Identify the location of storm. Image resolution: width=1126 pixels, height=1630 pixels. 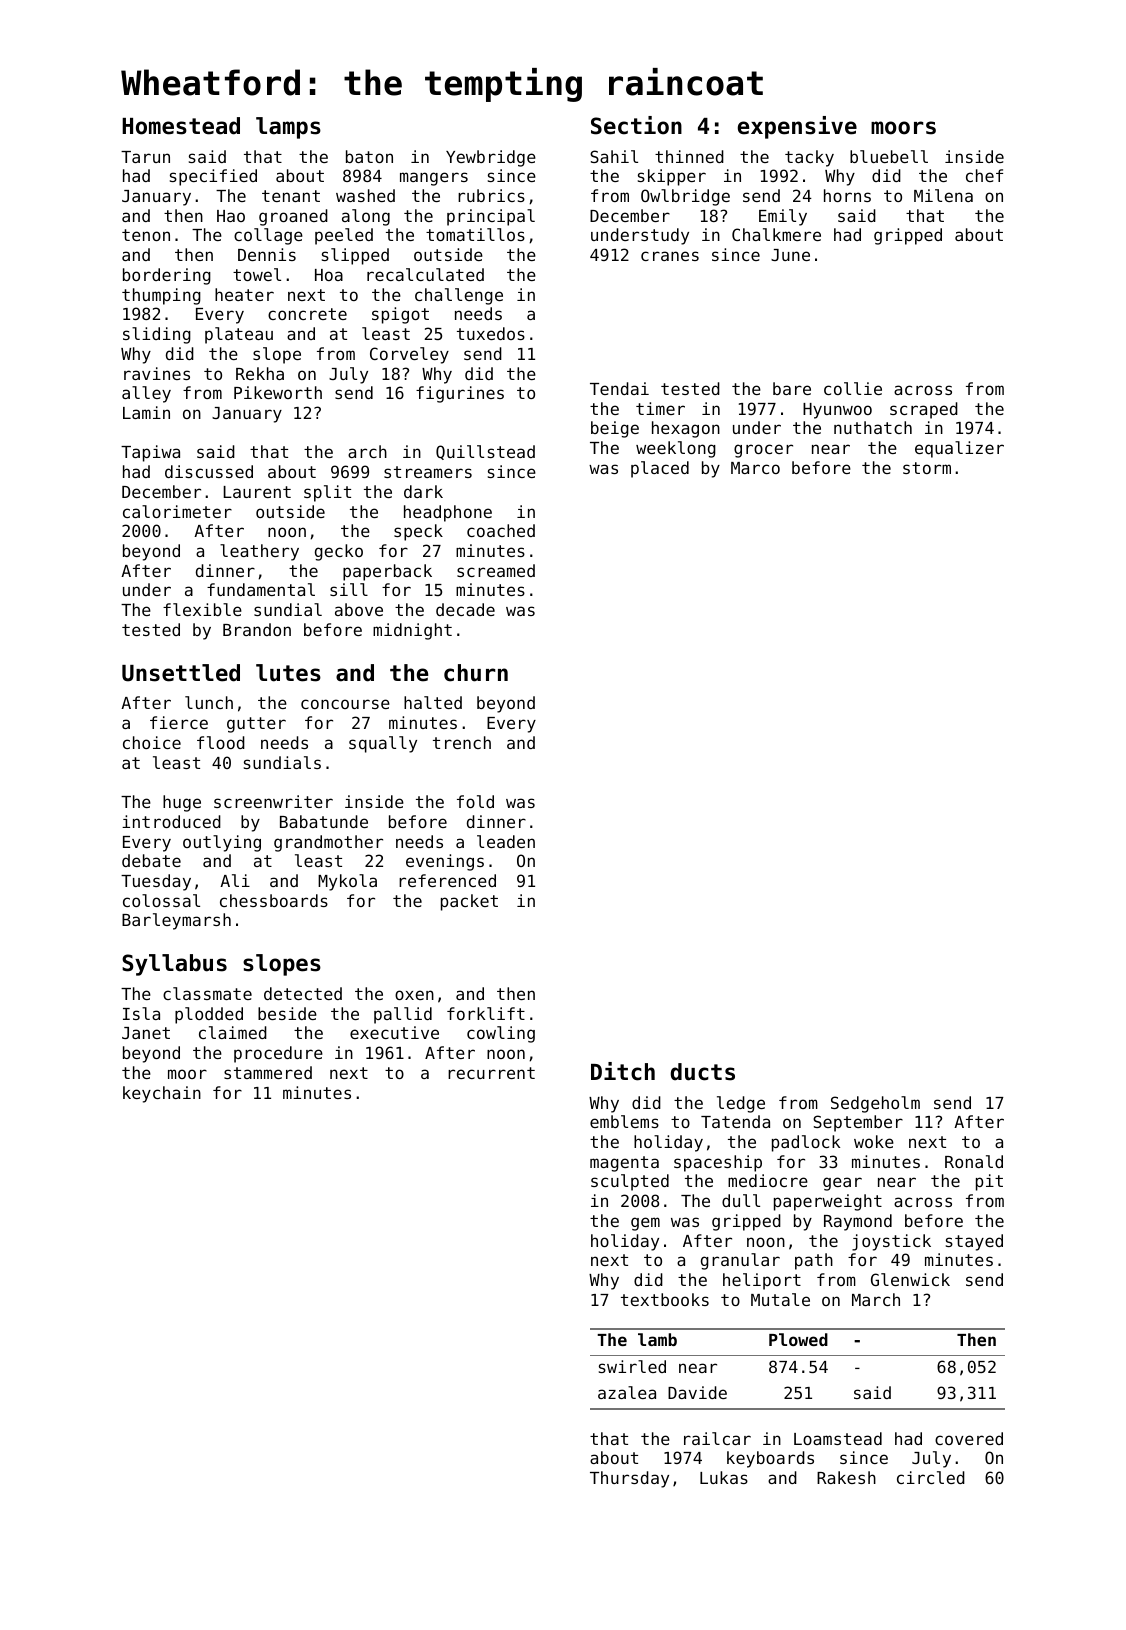
(927, 468).
